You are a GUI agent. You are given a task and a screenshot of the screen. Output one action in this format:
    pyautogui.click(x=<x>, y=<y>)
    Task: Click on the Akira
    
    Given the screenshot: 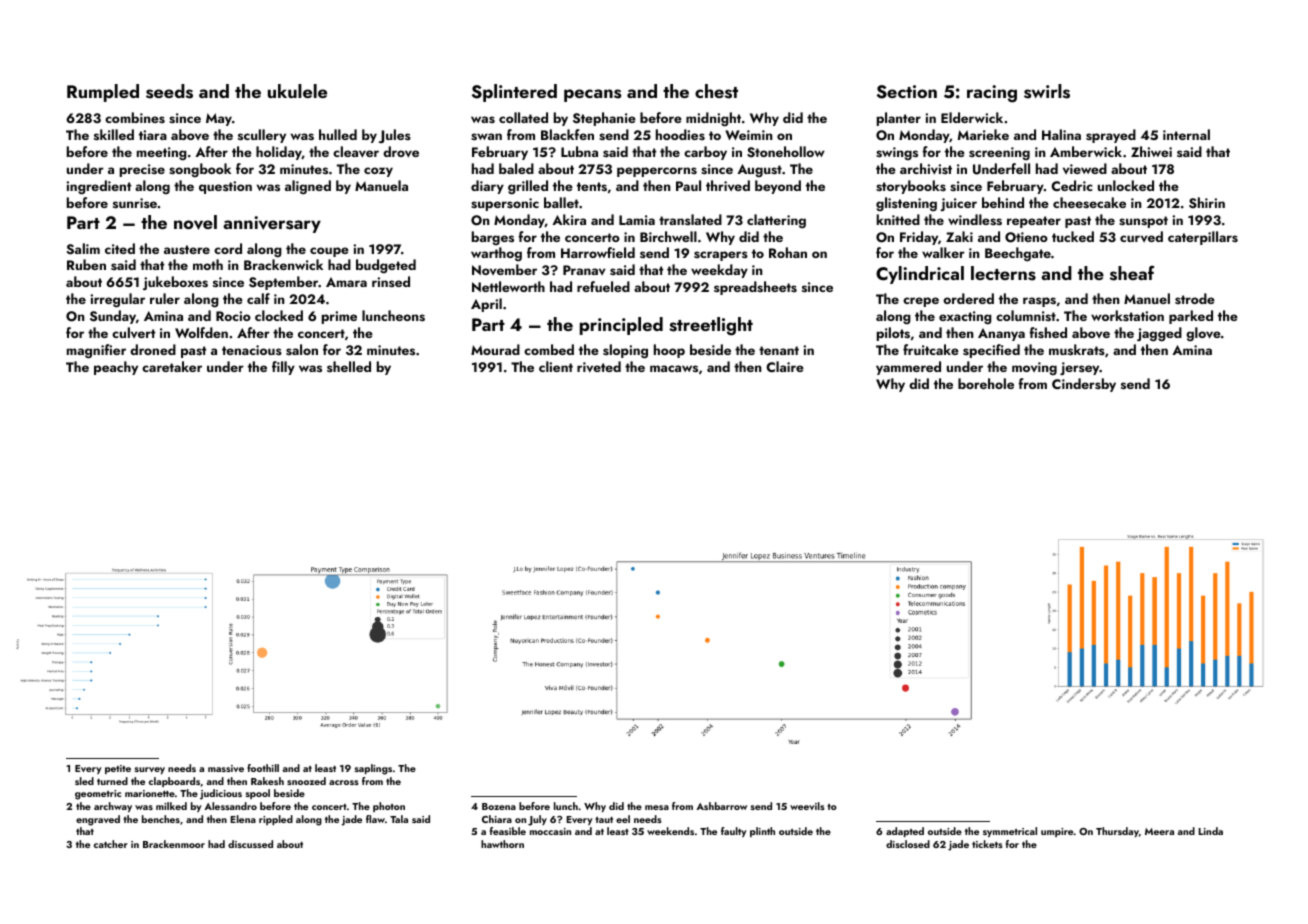 What is the action you would take?
    pyautogui.click(x=569, y=219)
